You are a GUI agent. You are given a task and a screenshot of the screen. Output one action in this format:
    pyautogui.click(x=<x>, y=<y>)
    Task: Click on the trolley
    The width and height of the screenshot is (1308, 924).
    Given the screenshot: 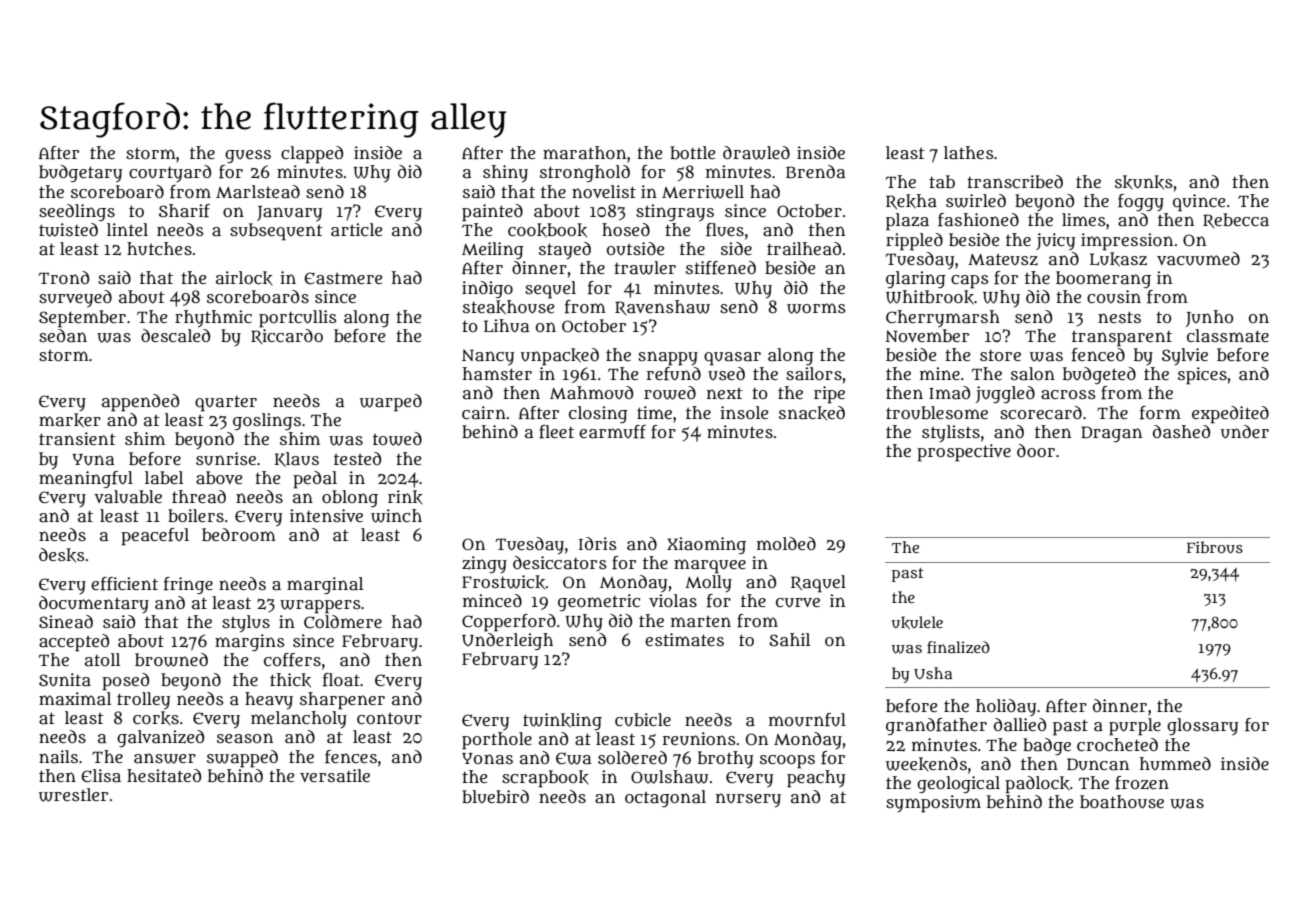 What is the action you would take?
    pyautogui.click(x=143, y=701)
